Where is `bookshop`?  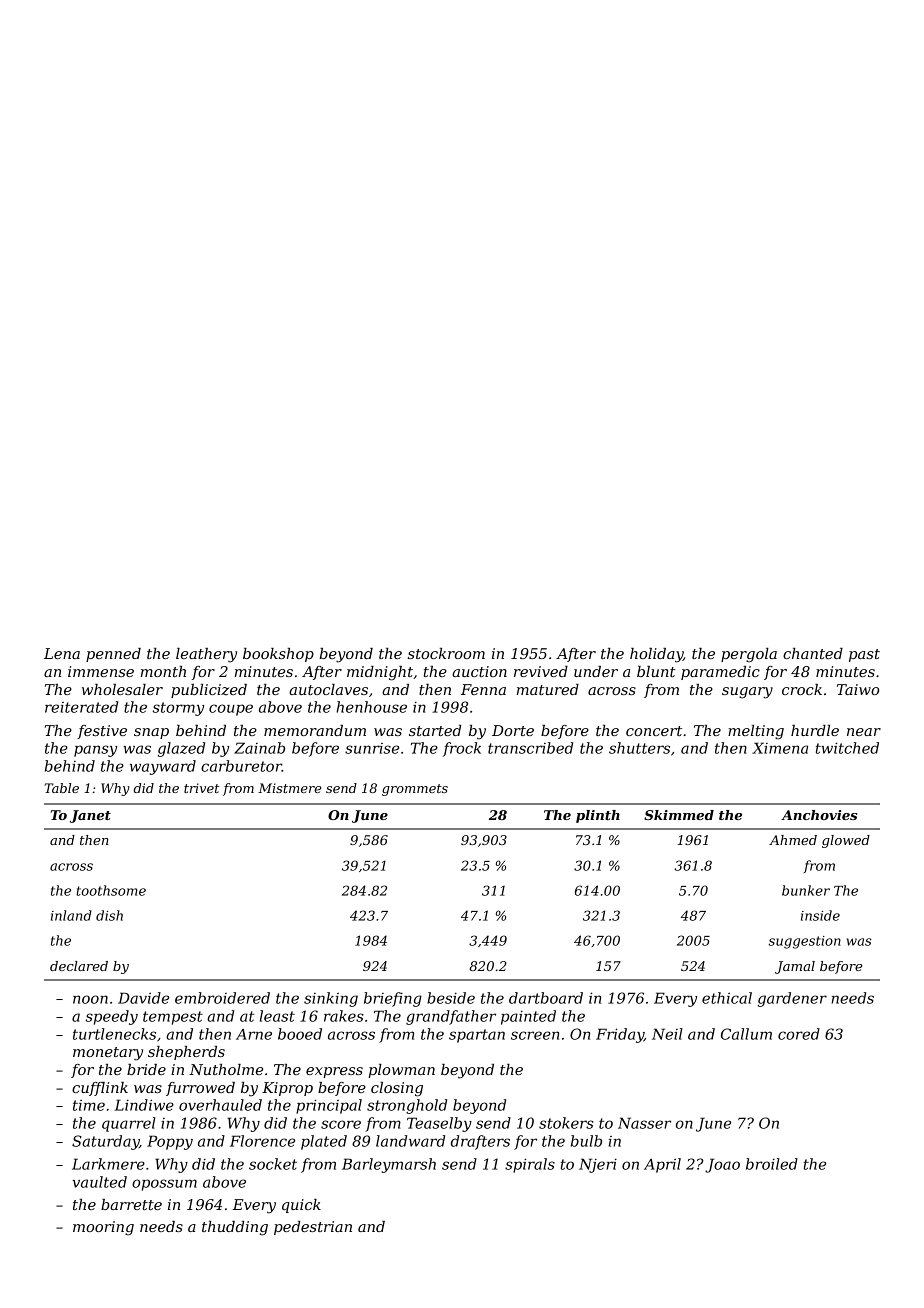
bookshop is located at coordinates (278, 655).
